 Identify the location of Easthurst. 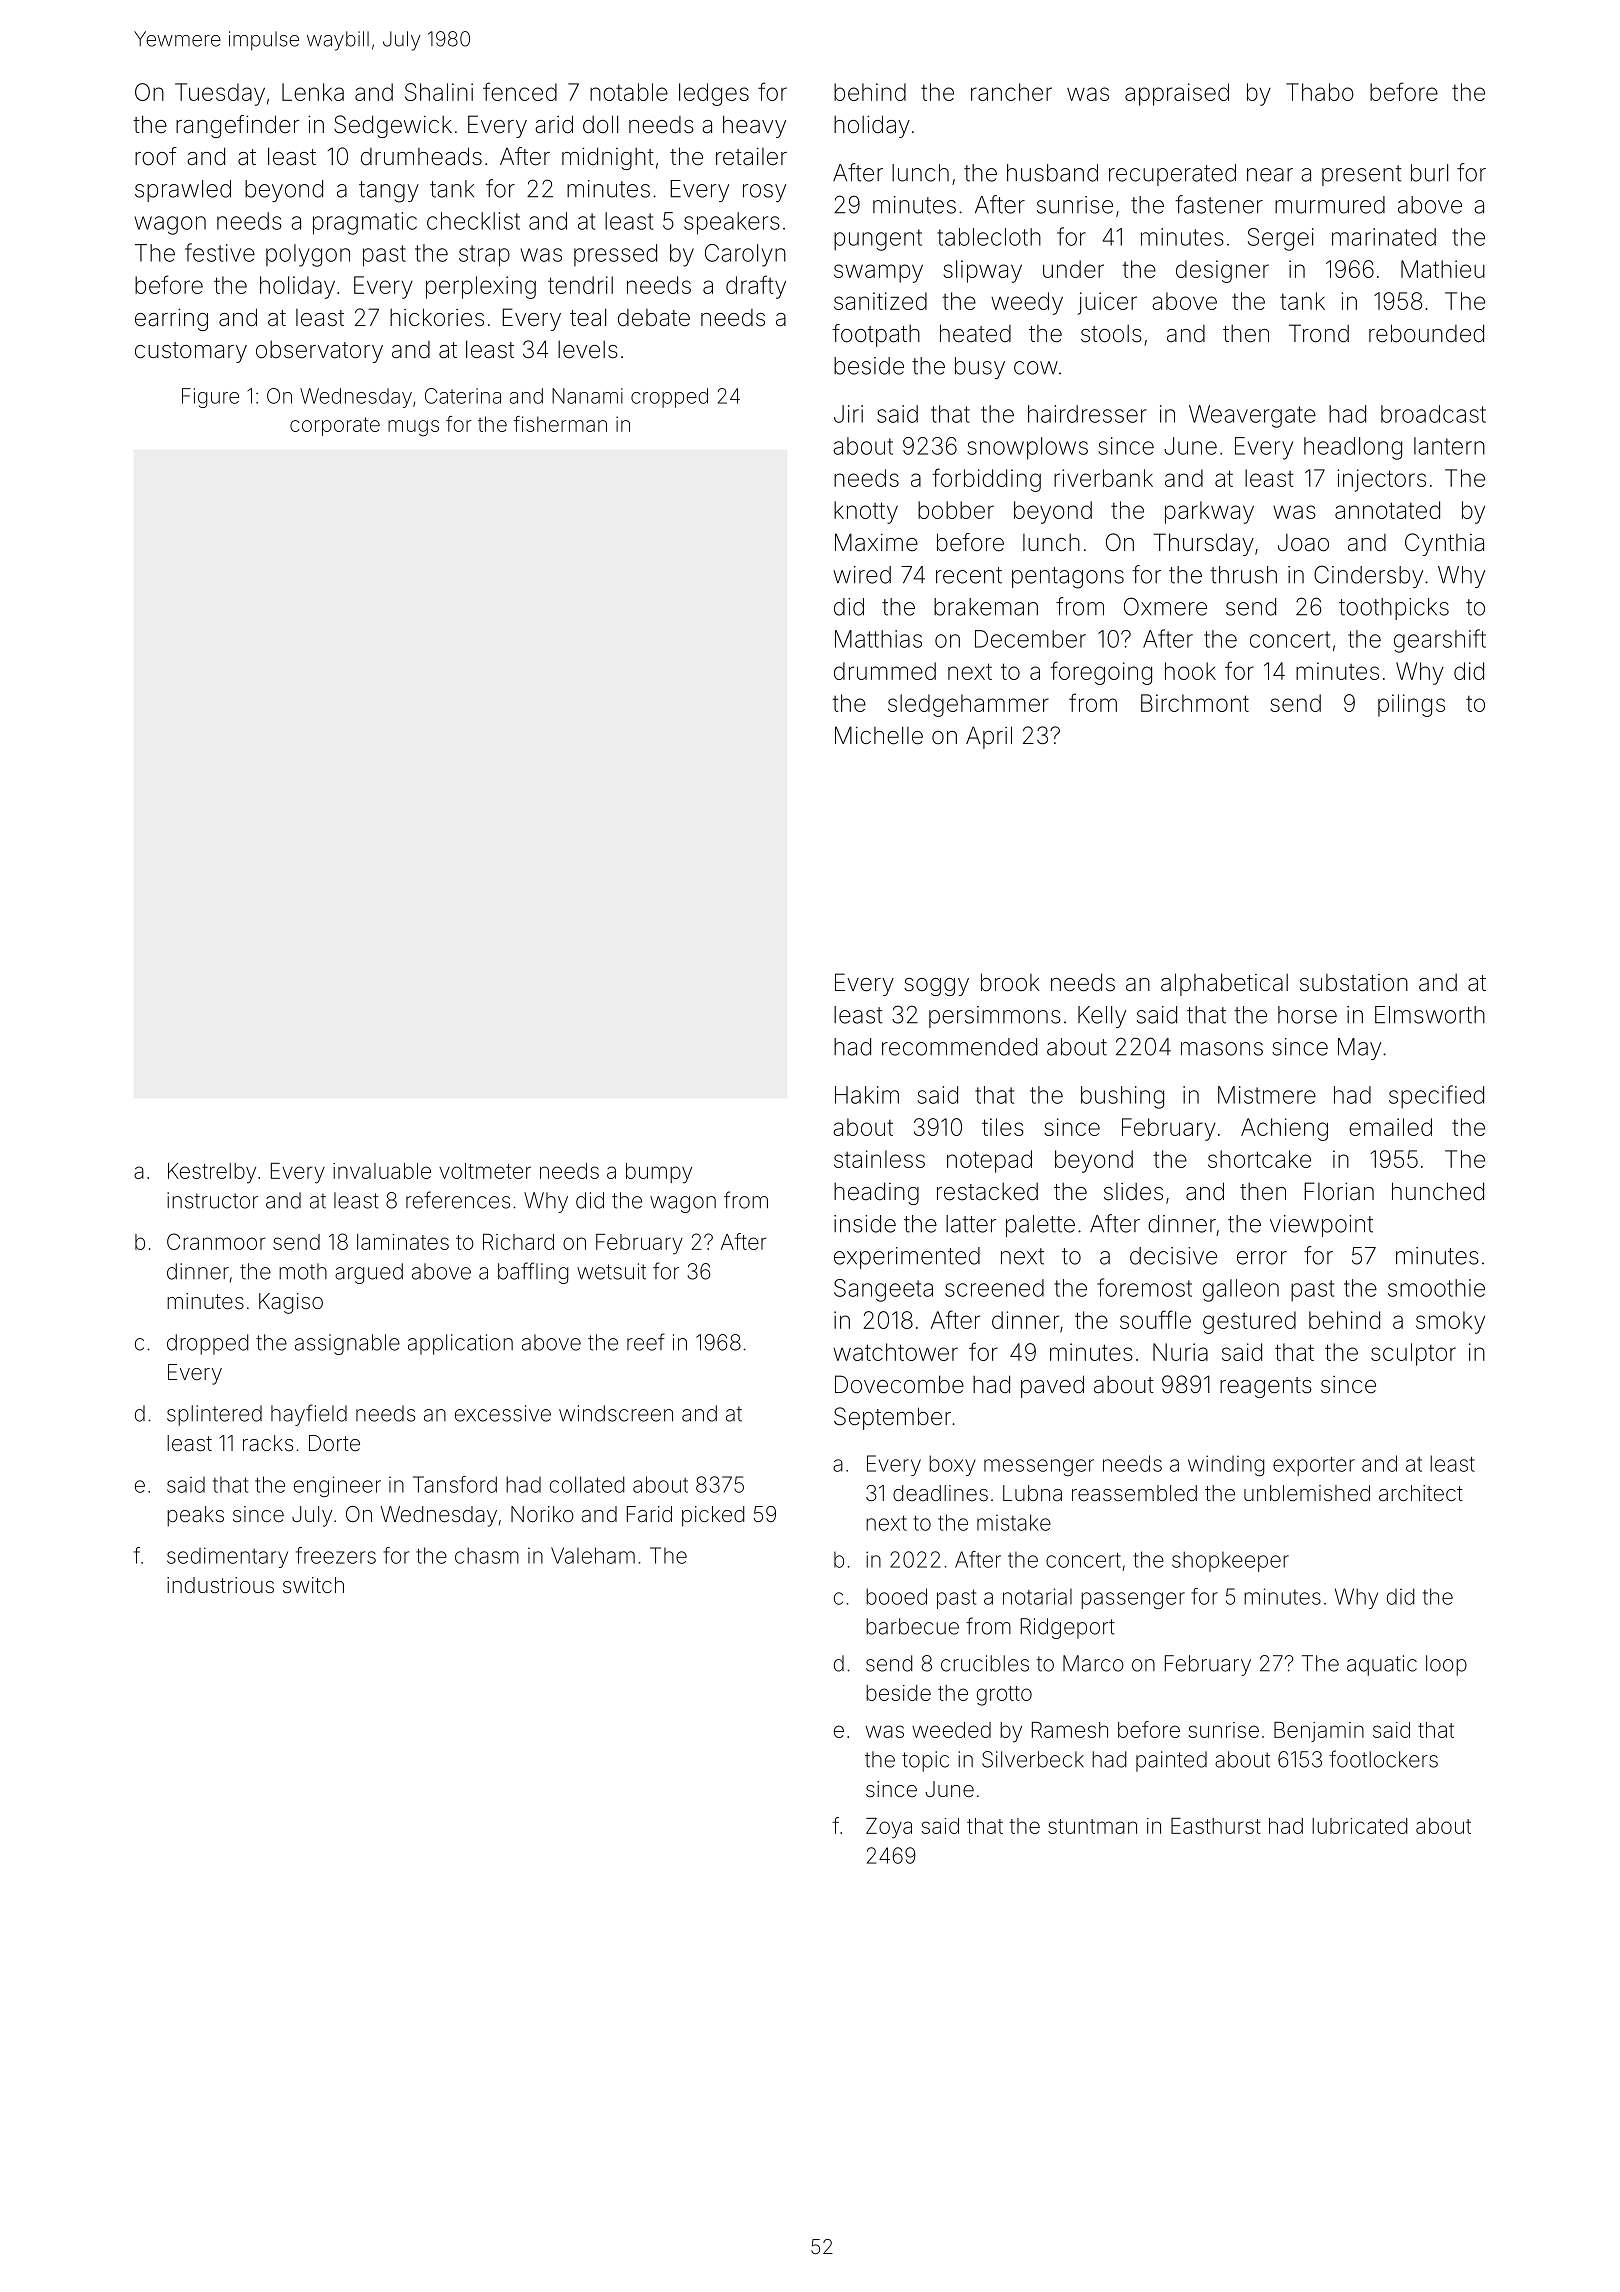
(1216, 1826).
